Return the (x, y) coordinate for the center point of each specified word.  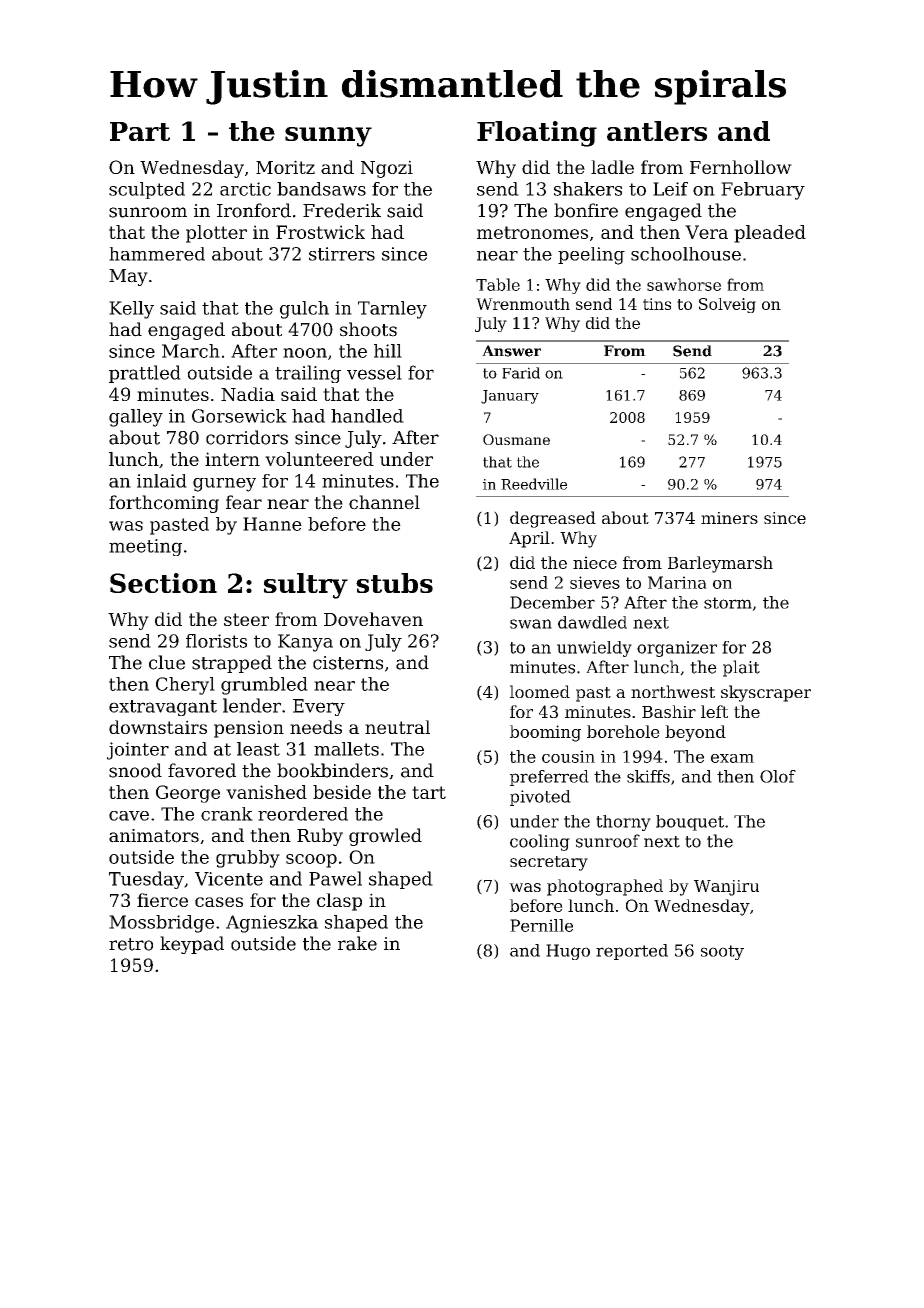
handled (367, 416)
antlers (657, 131)
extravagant (163, 708)
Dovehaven (373, 619)
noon (305, 353)
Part (140, 131)
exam (732, 758)
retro (131, 944)
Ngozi (387, 169)
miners (729, 518)
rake (357, 943)
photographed (605, 887)
